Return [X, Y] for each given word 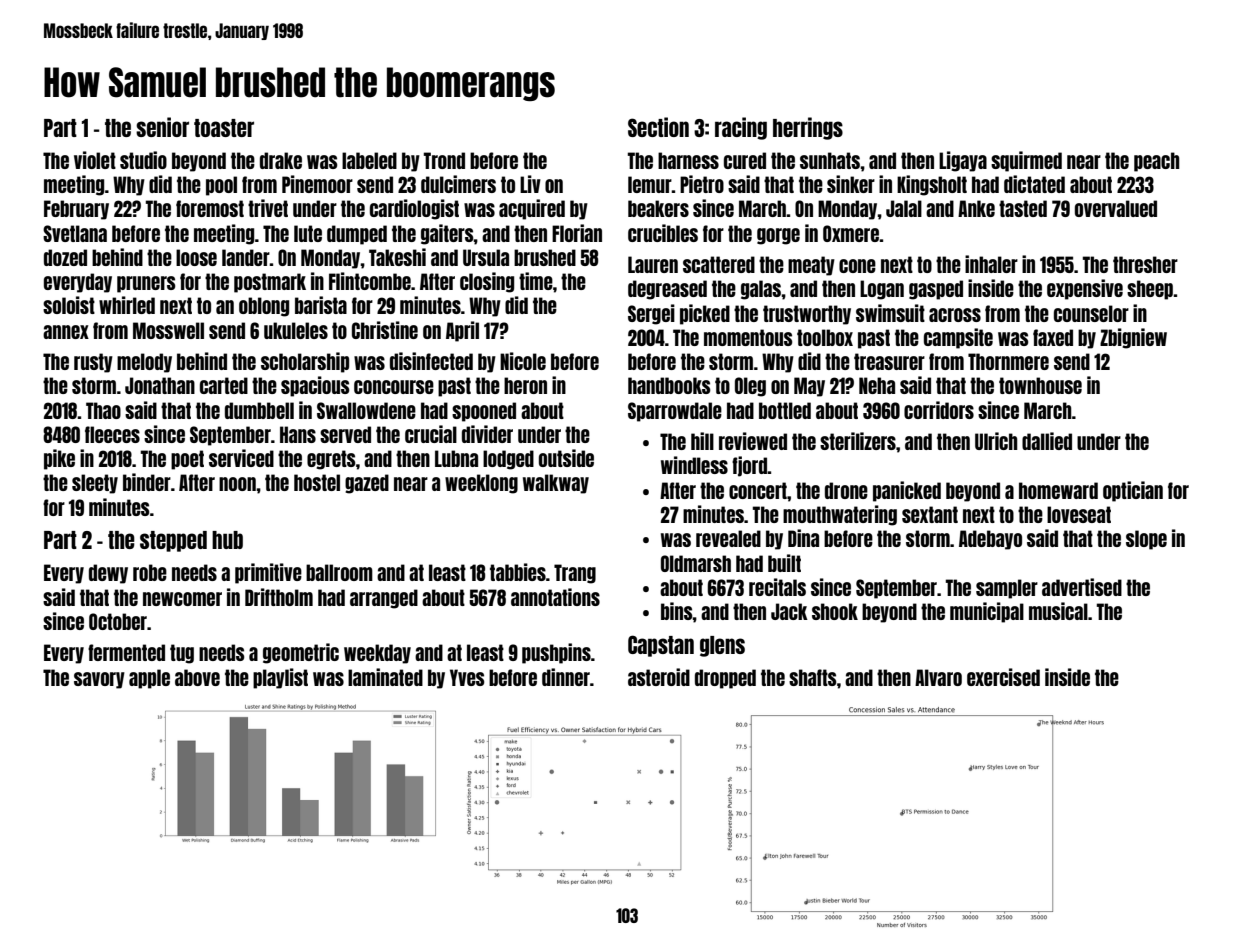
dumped [357, 235]
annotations [555, 597]
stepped [173, 541]
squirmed [1026, 161]
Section [658, 127]
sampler [1007, 589]
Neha [877, 385]
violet [95, 160]
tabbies [518, 572]
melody [144, 363]
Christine [385, 330]
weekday [377, 654]
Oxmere [851, 233]
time [536, 281]
